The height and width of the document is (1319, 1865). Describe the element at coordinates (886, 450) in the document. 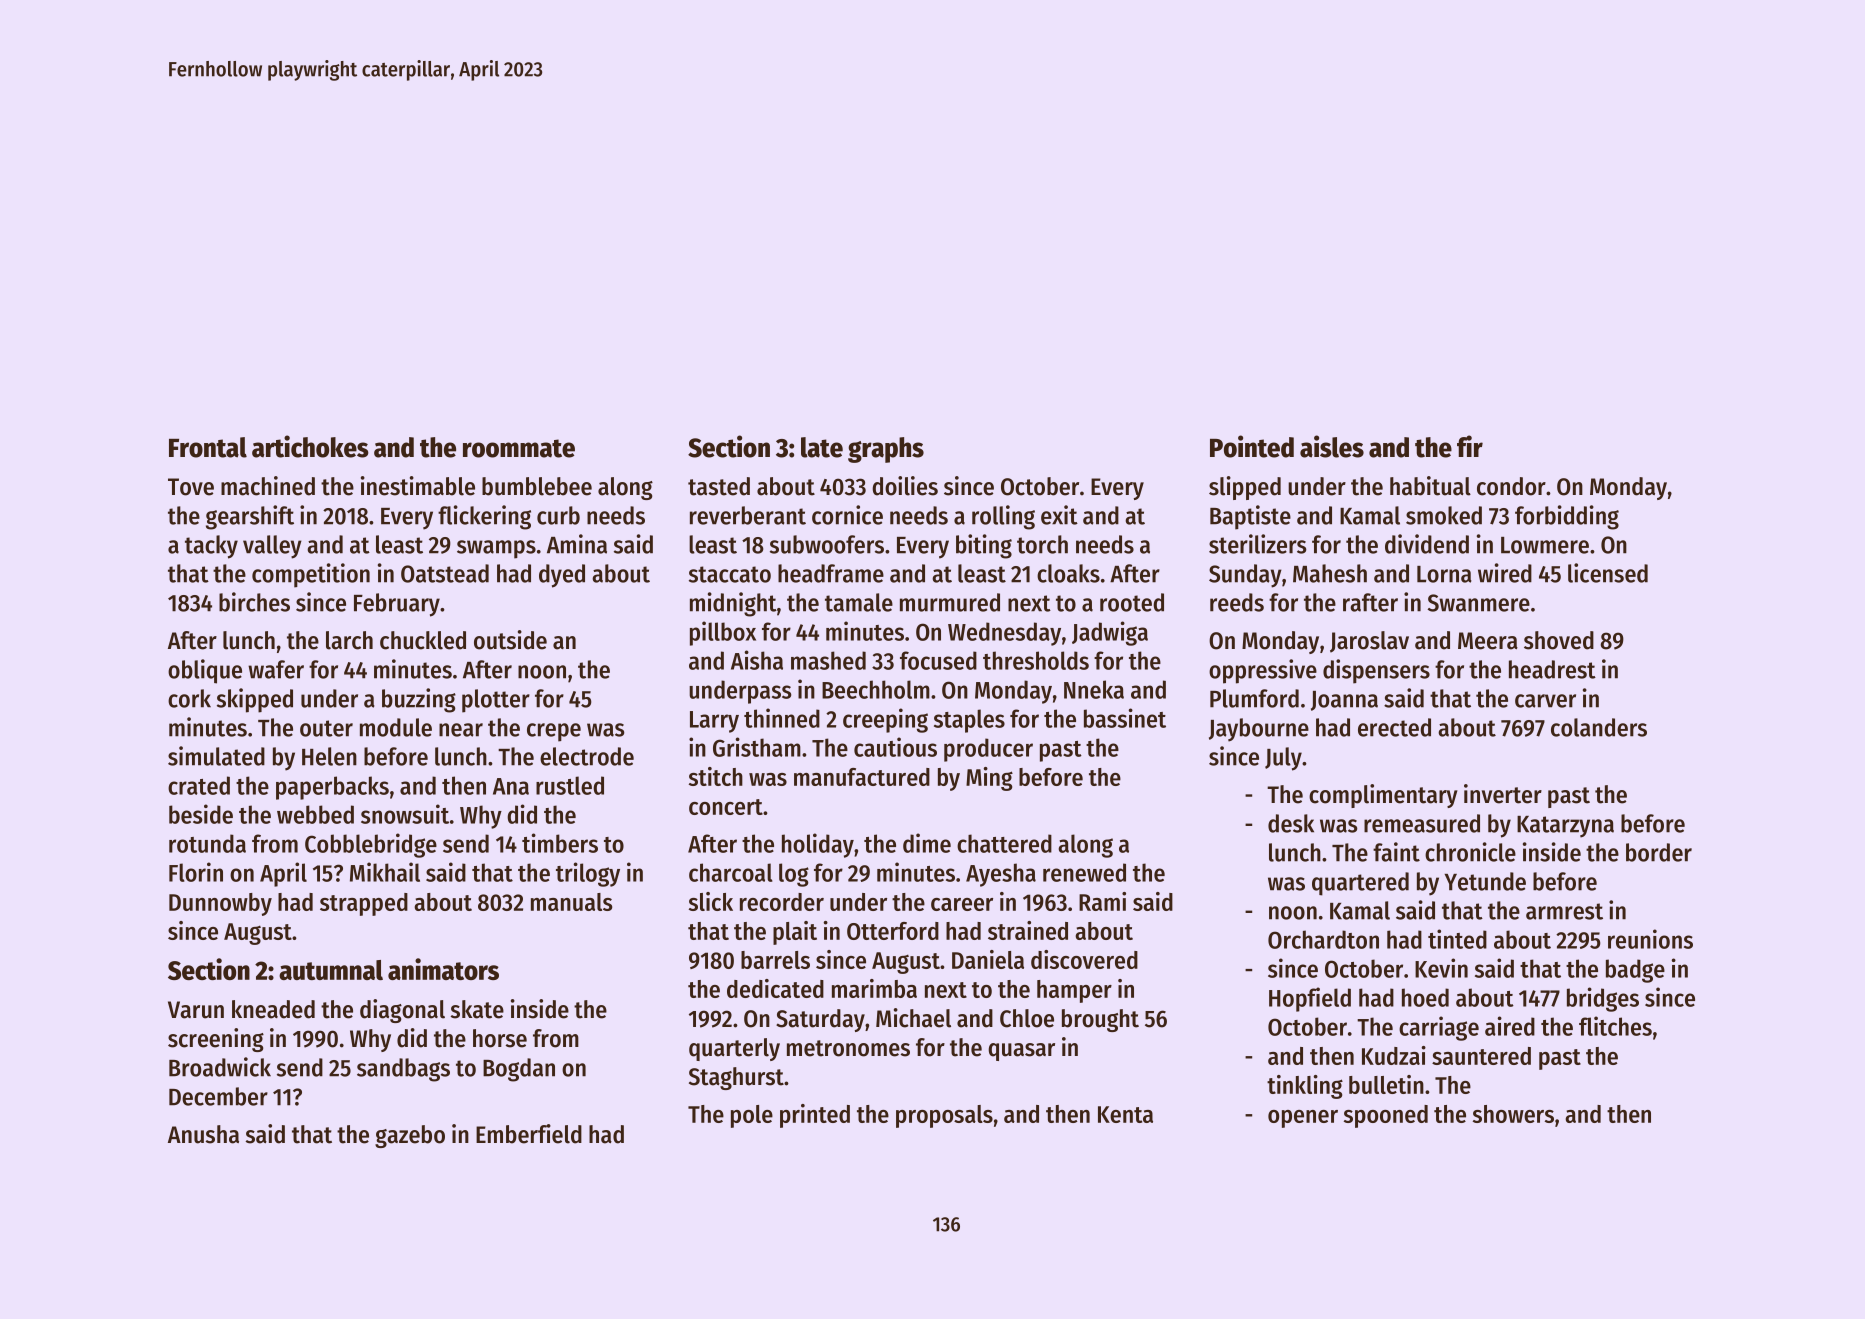

I see `graphs` at that location.
